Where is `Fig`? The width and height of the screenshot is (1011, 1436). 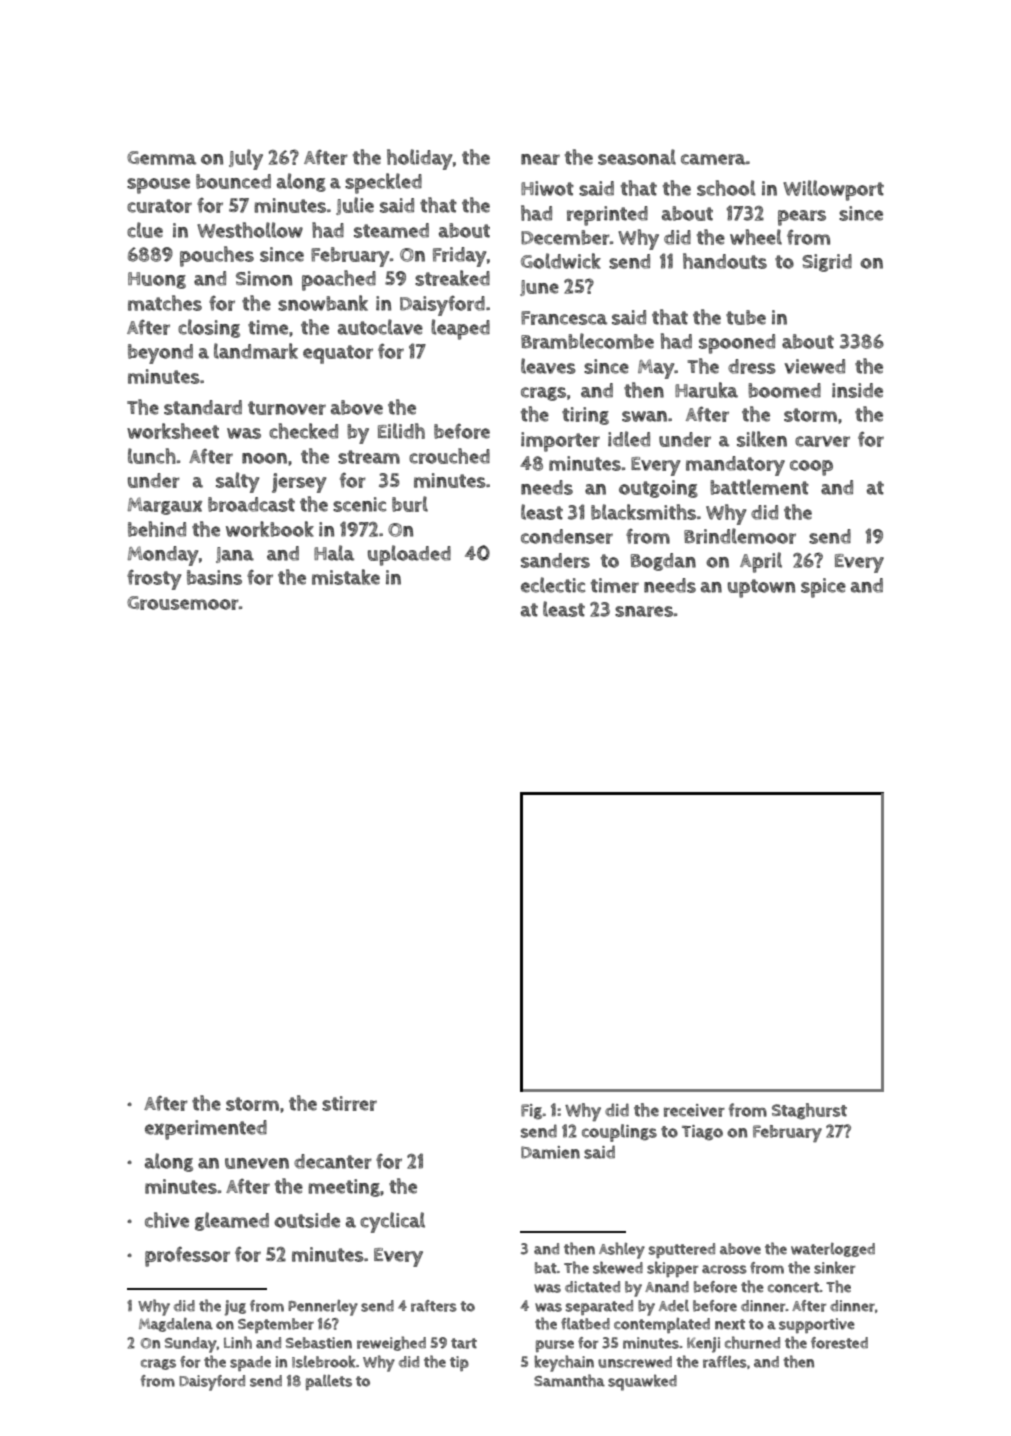 Fig is located at coordinates (532, 1112).
